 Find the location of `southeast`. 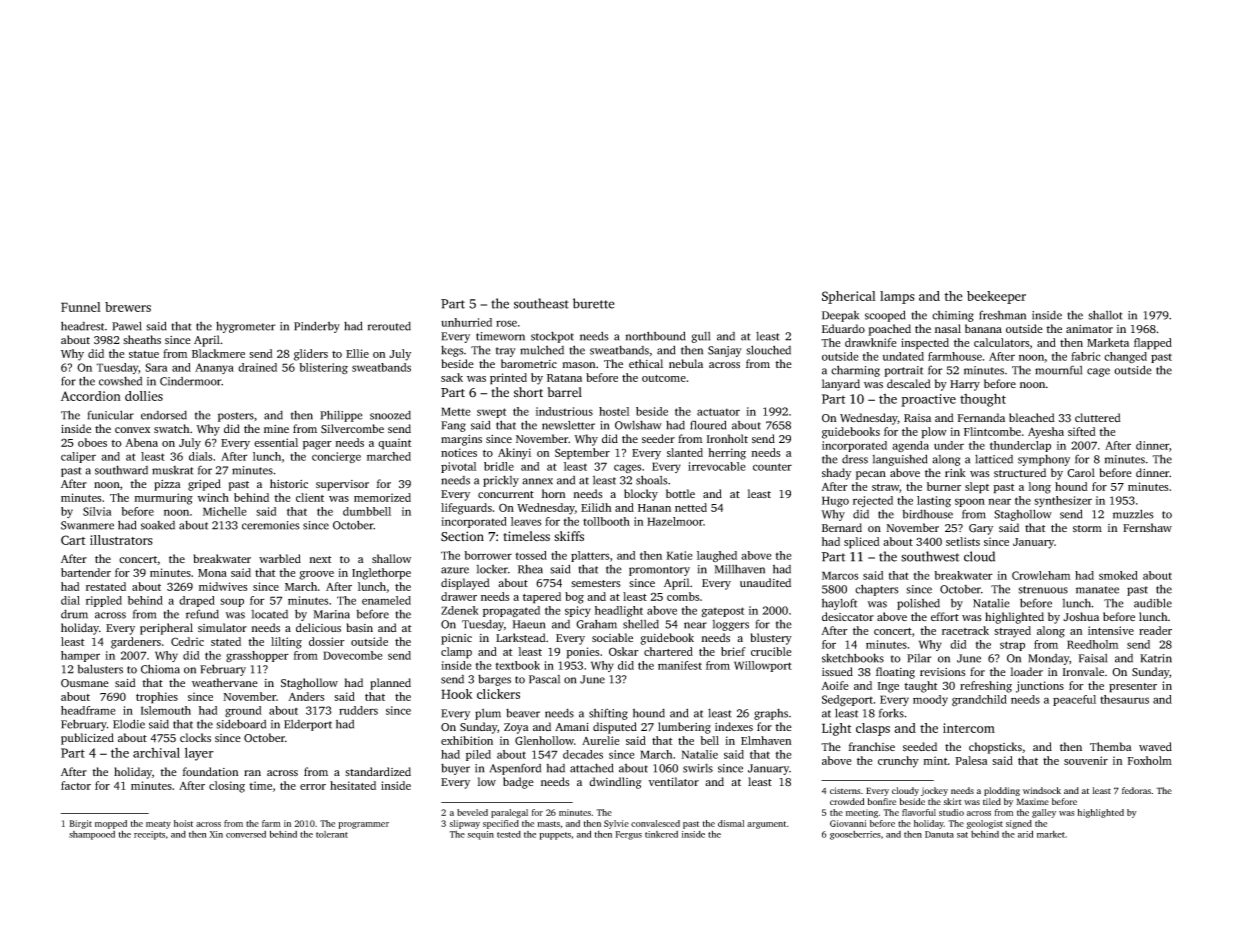

southeast is located at coordinates (541, 303).
